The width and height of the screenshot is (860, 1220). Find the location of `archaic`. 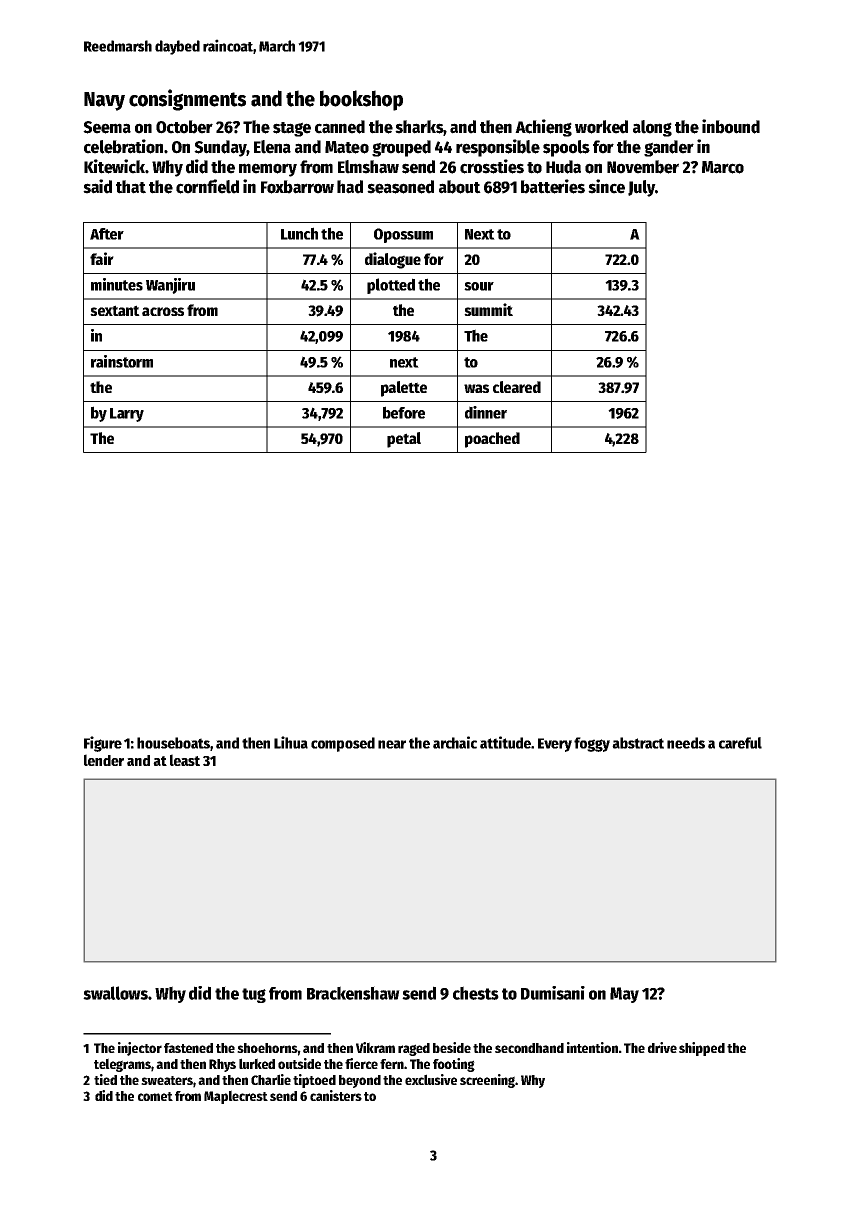

archaic is located at coordinates (455, 742).
